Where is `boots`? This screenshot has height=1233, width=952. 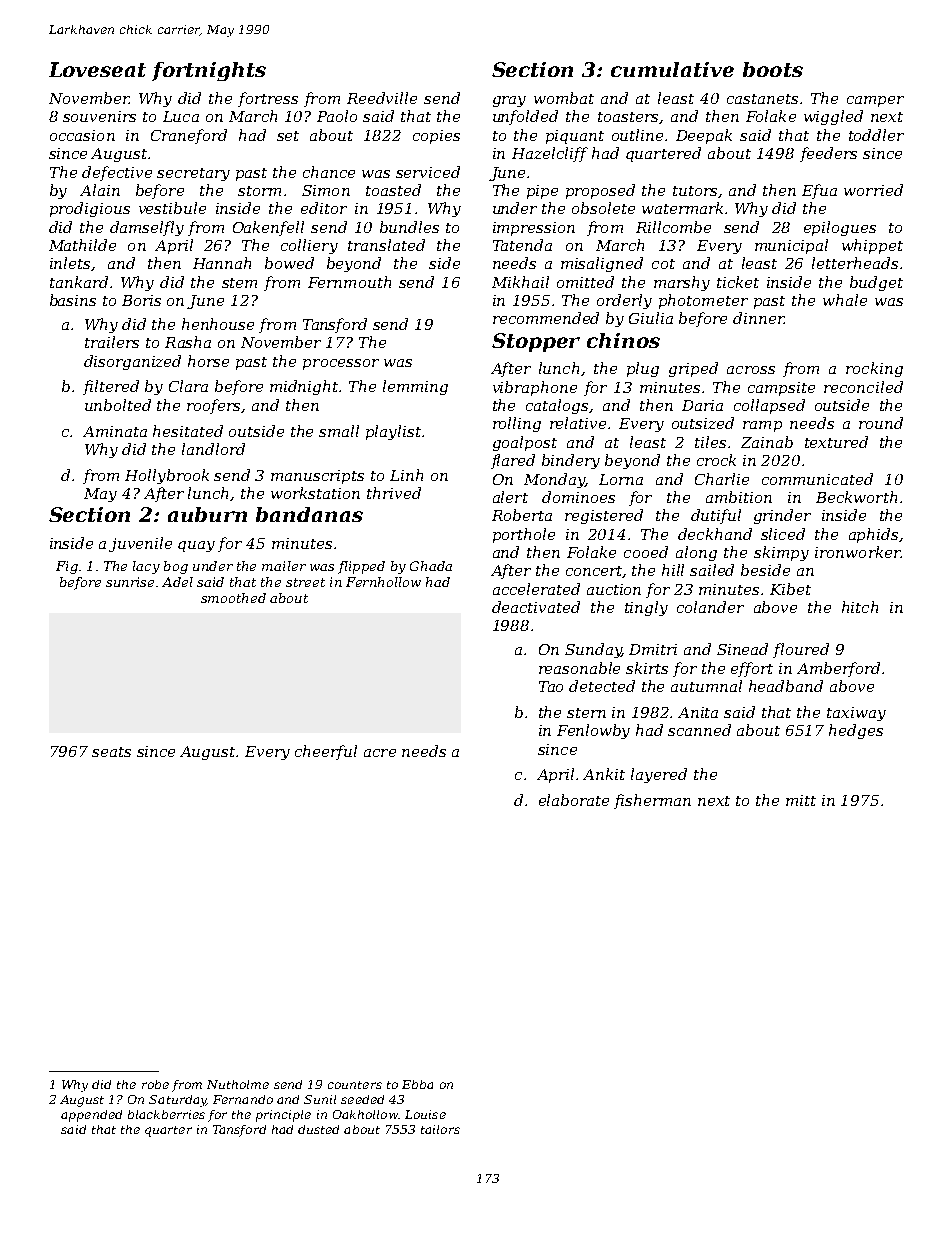 boots is located at coordinates (773, 69).
